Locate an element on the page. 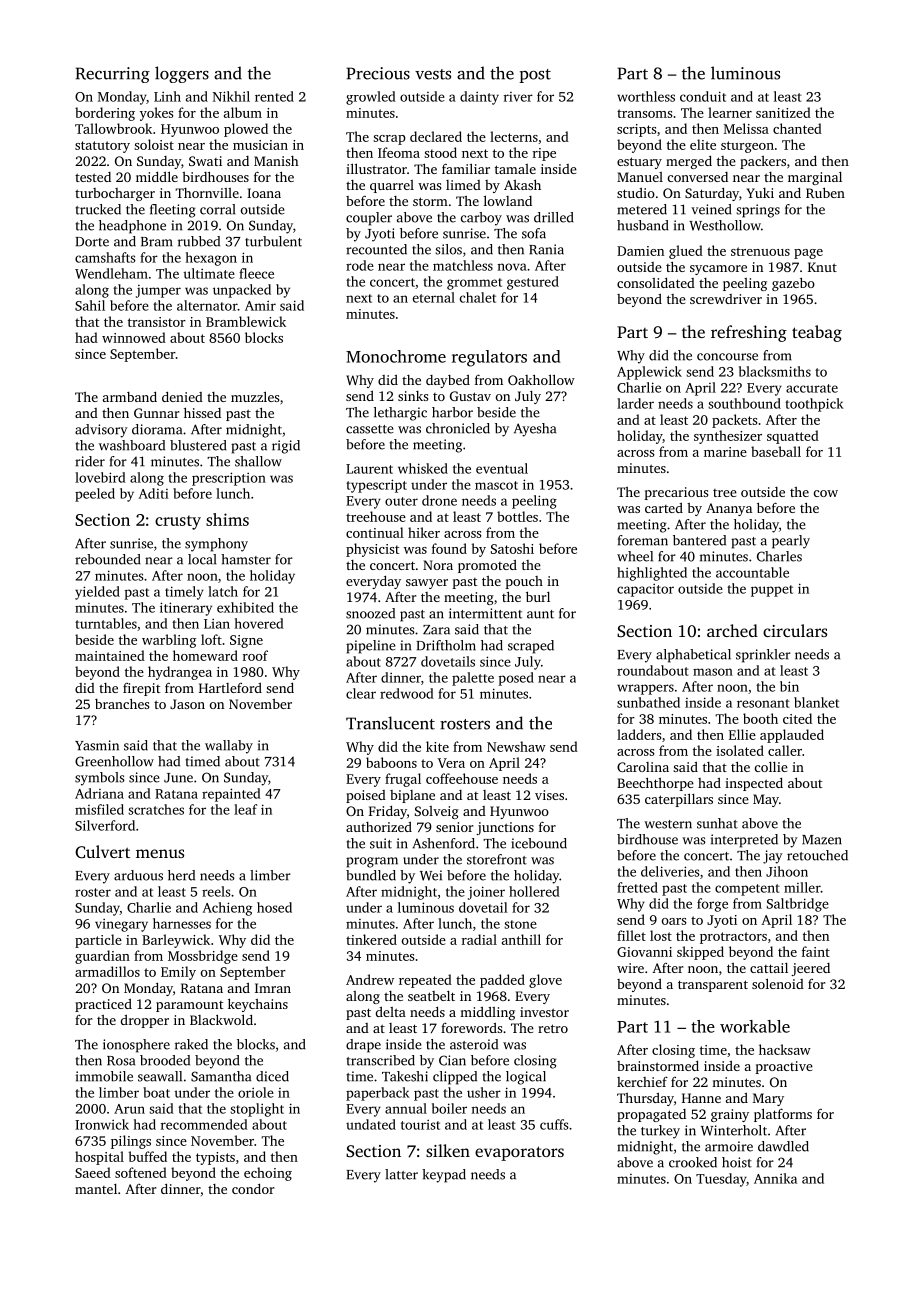 The height and width of the document is (1308, 924). Precious is located at coordinates (378, 73).
